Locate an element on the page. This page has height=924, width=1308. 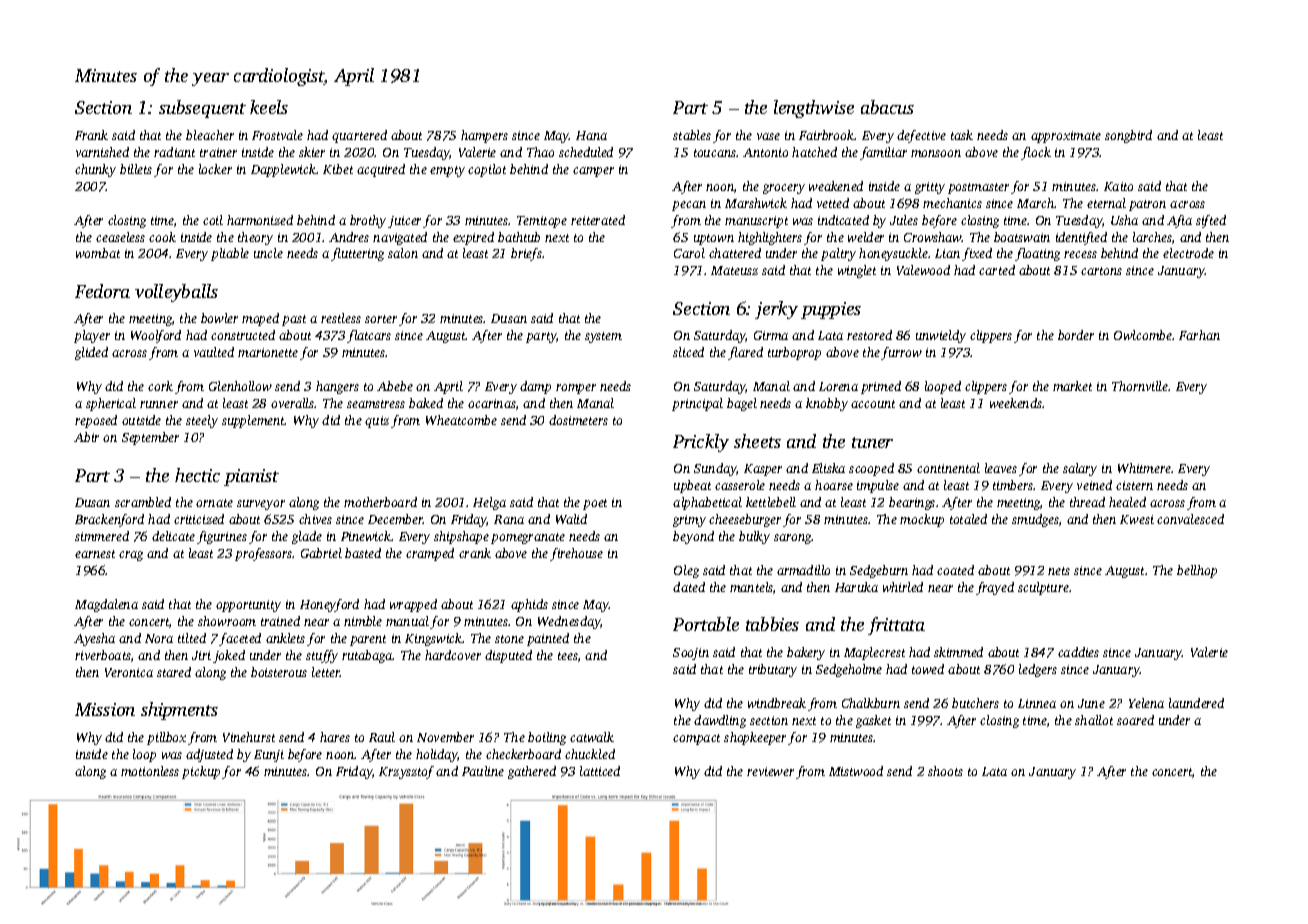
Krzysztof is located at coordinates (406, 772).
